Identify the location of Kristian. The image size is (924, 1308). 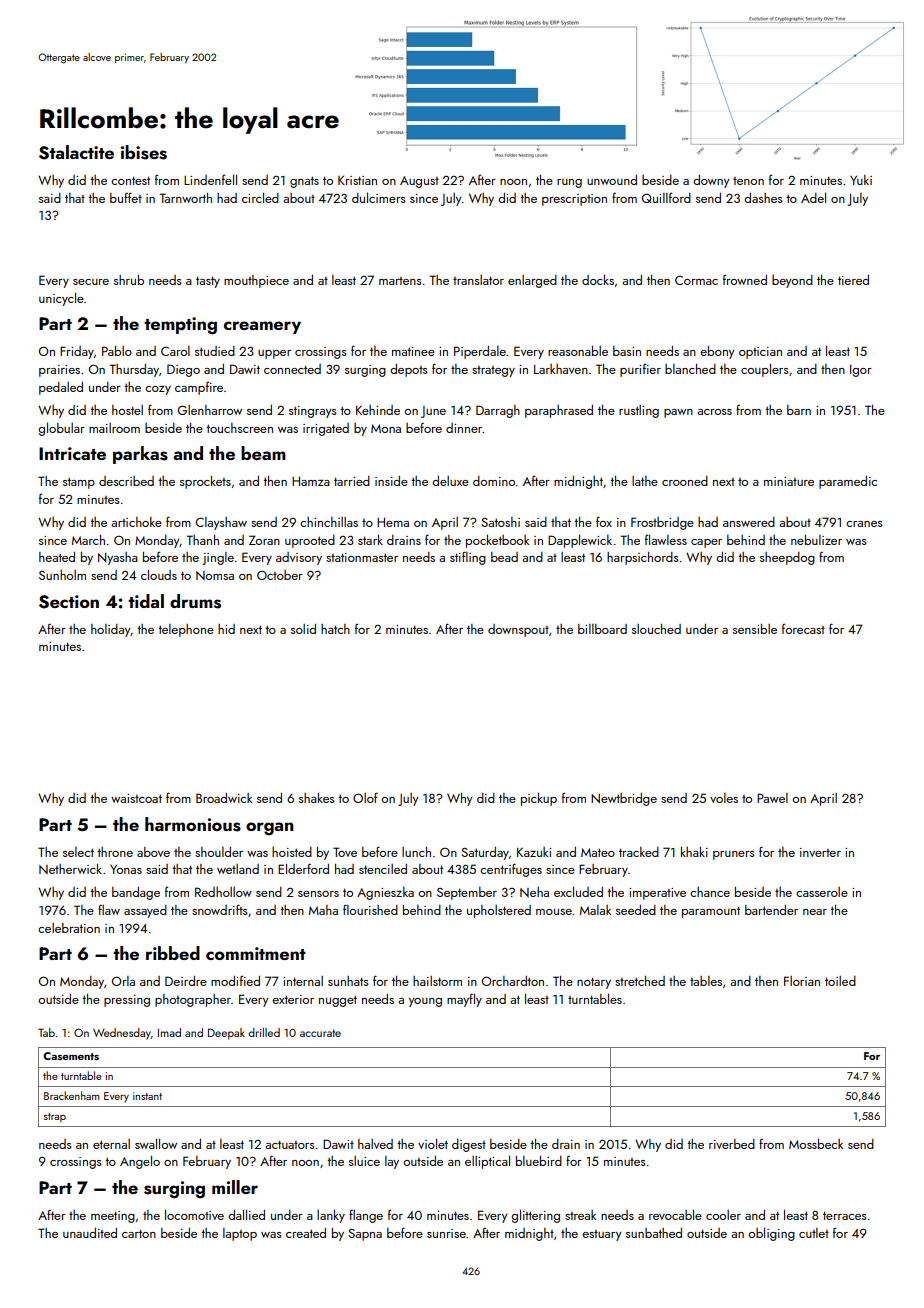
(357, 180).
